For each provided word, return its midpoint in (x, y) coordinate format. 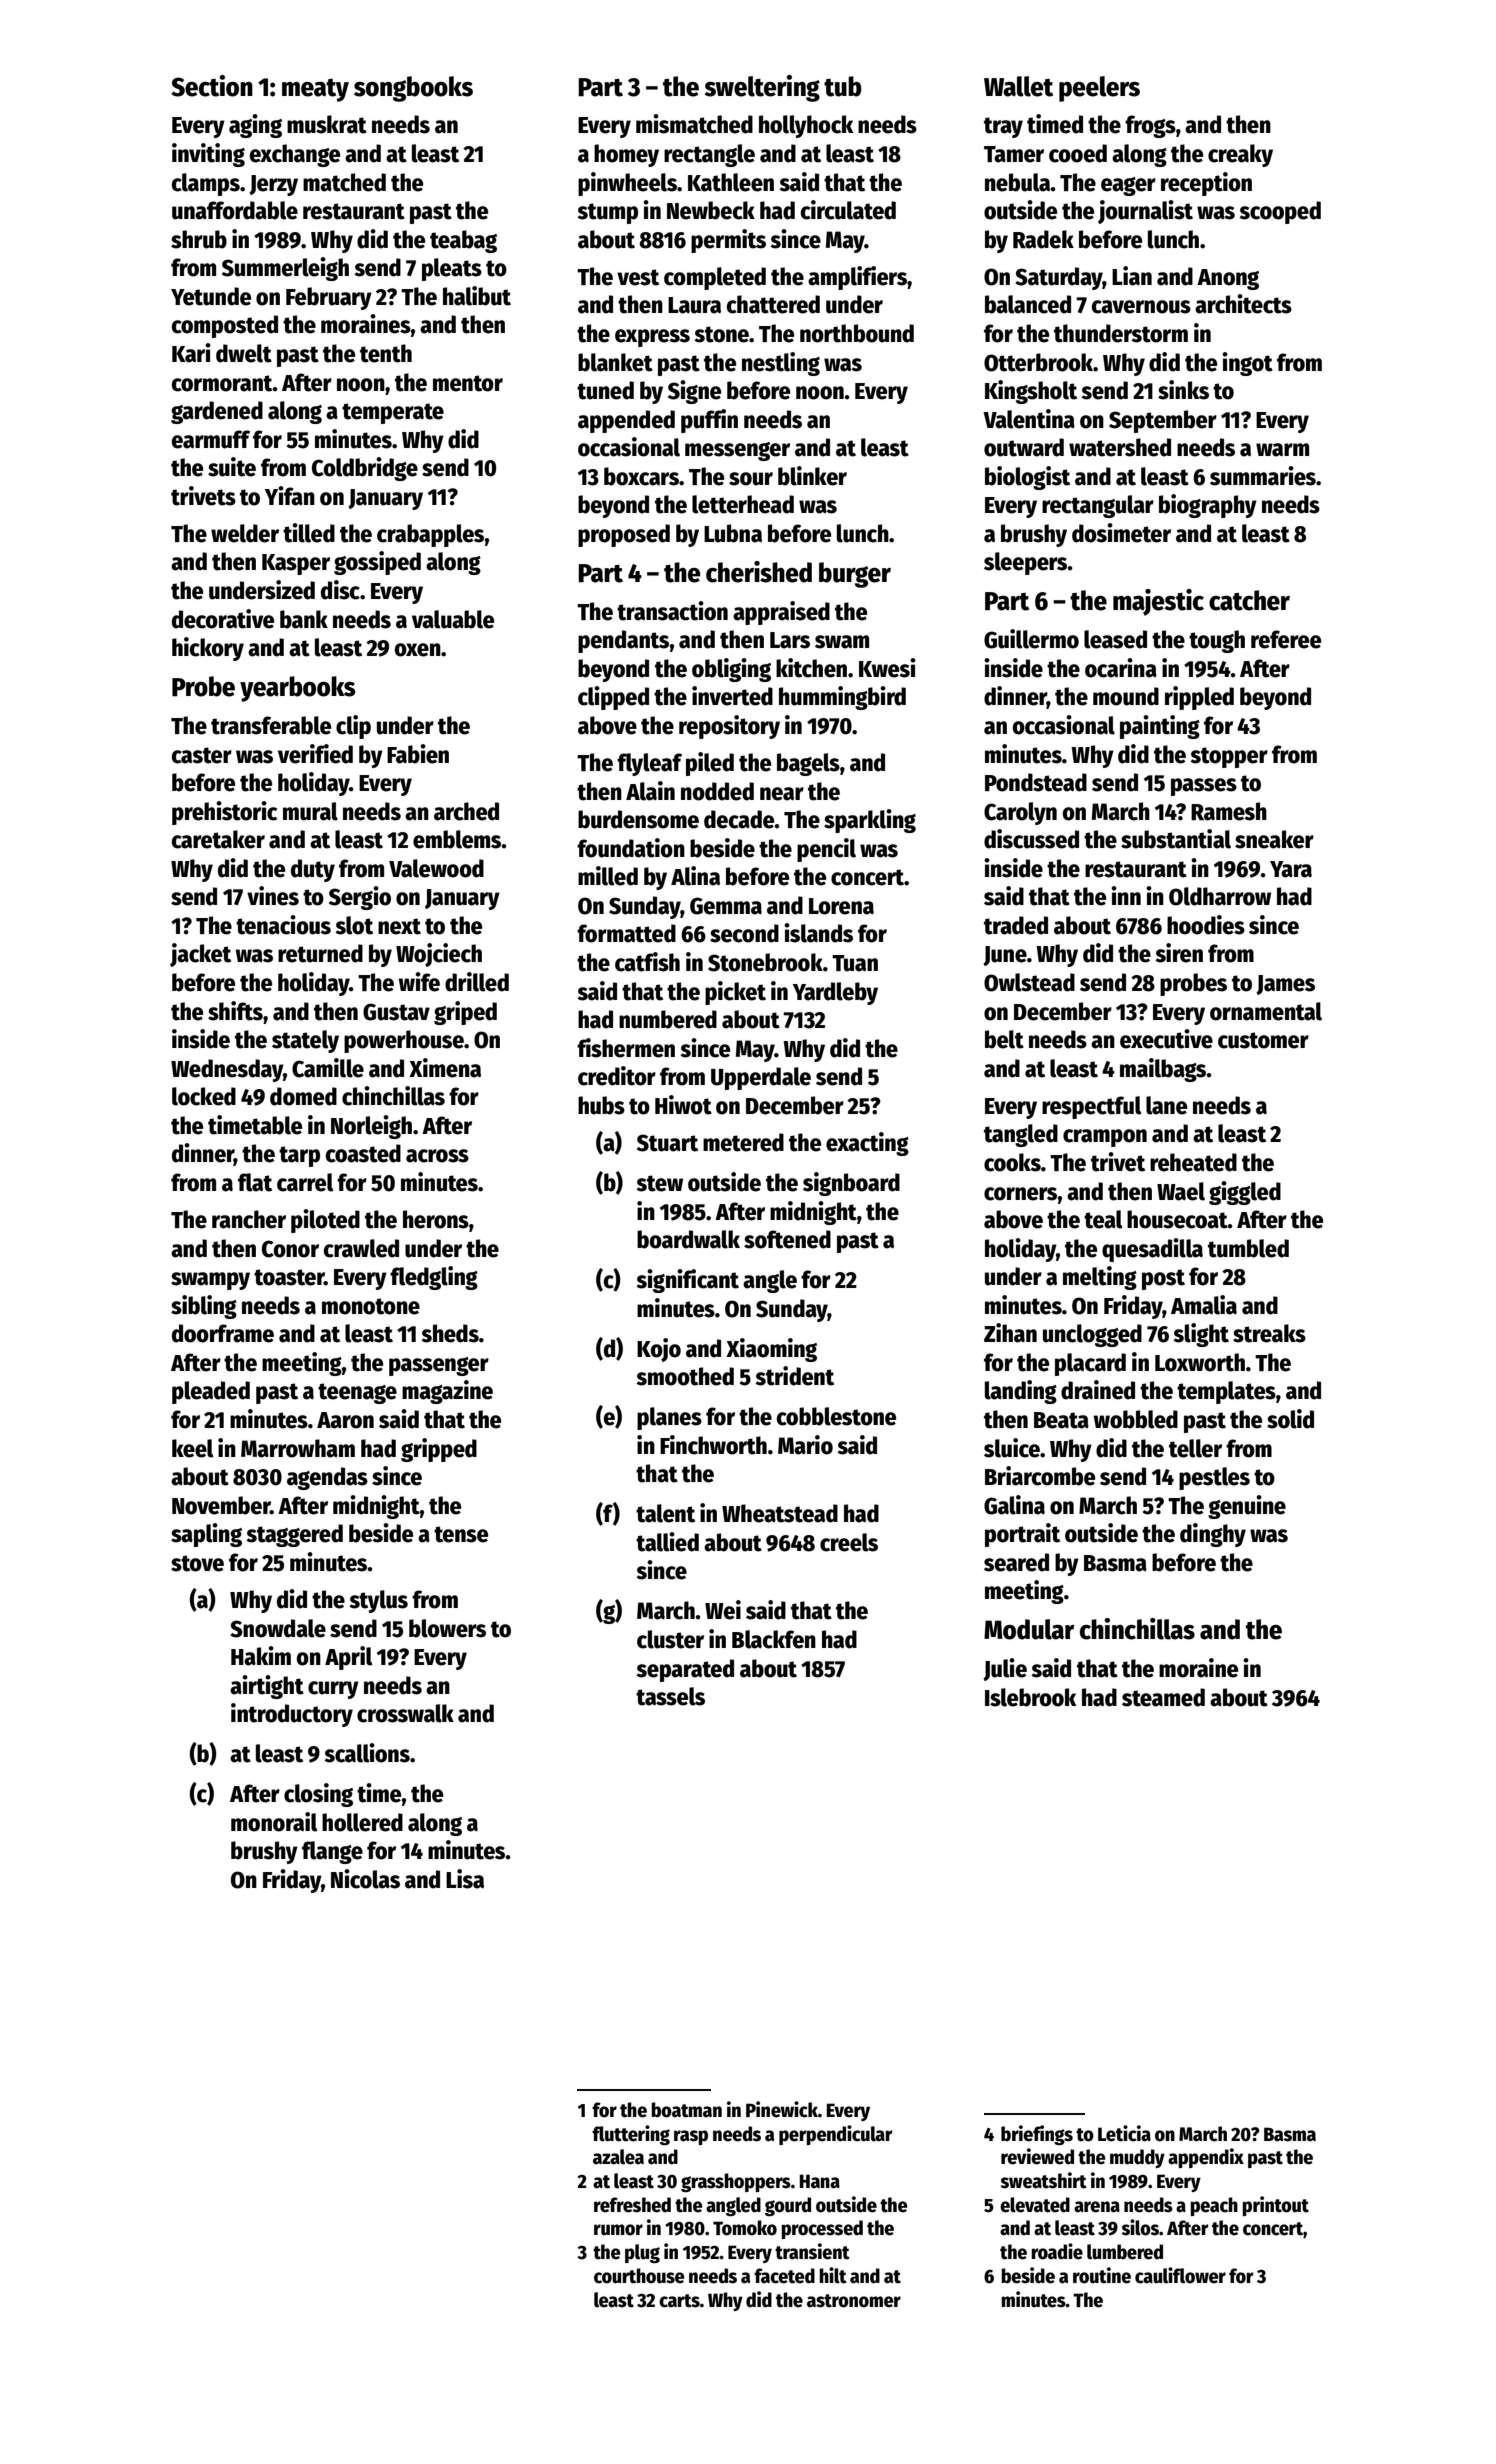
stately (305, 1041)
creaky (1240, 155)
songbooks (413, 89)
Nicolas (365, 1879)
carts (679, 2301)
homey (626, 155)
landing (1021, 1392)
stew (659, 1183)
